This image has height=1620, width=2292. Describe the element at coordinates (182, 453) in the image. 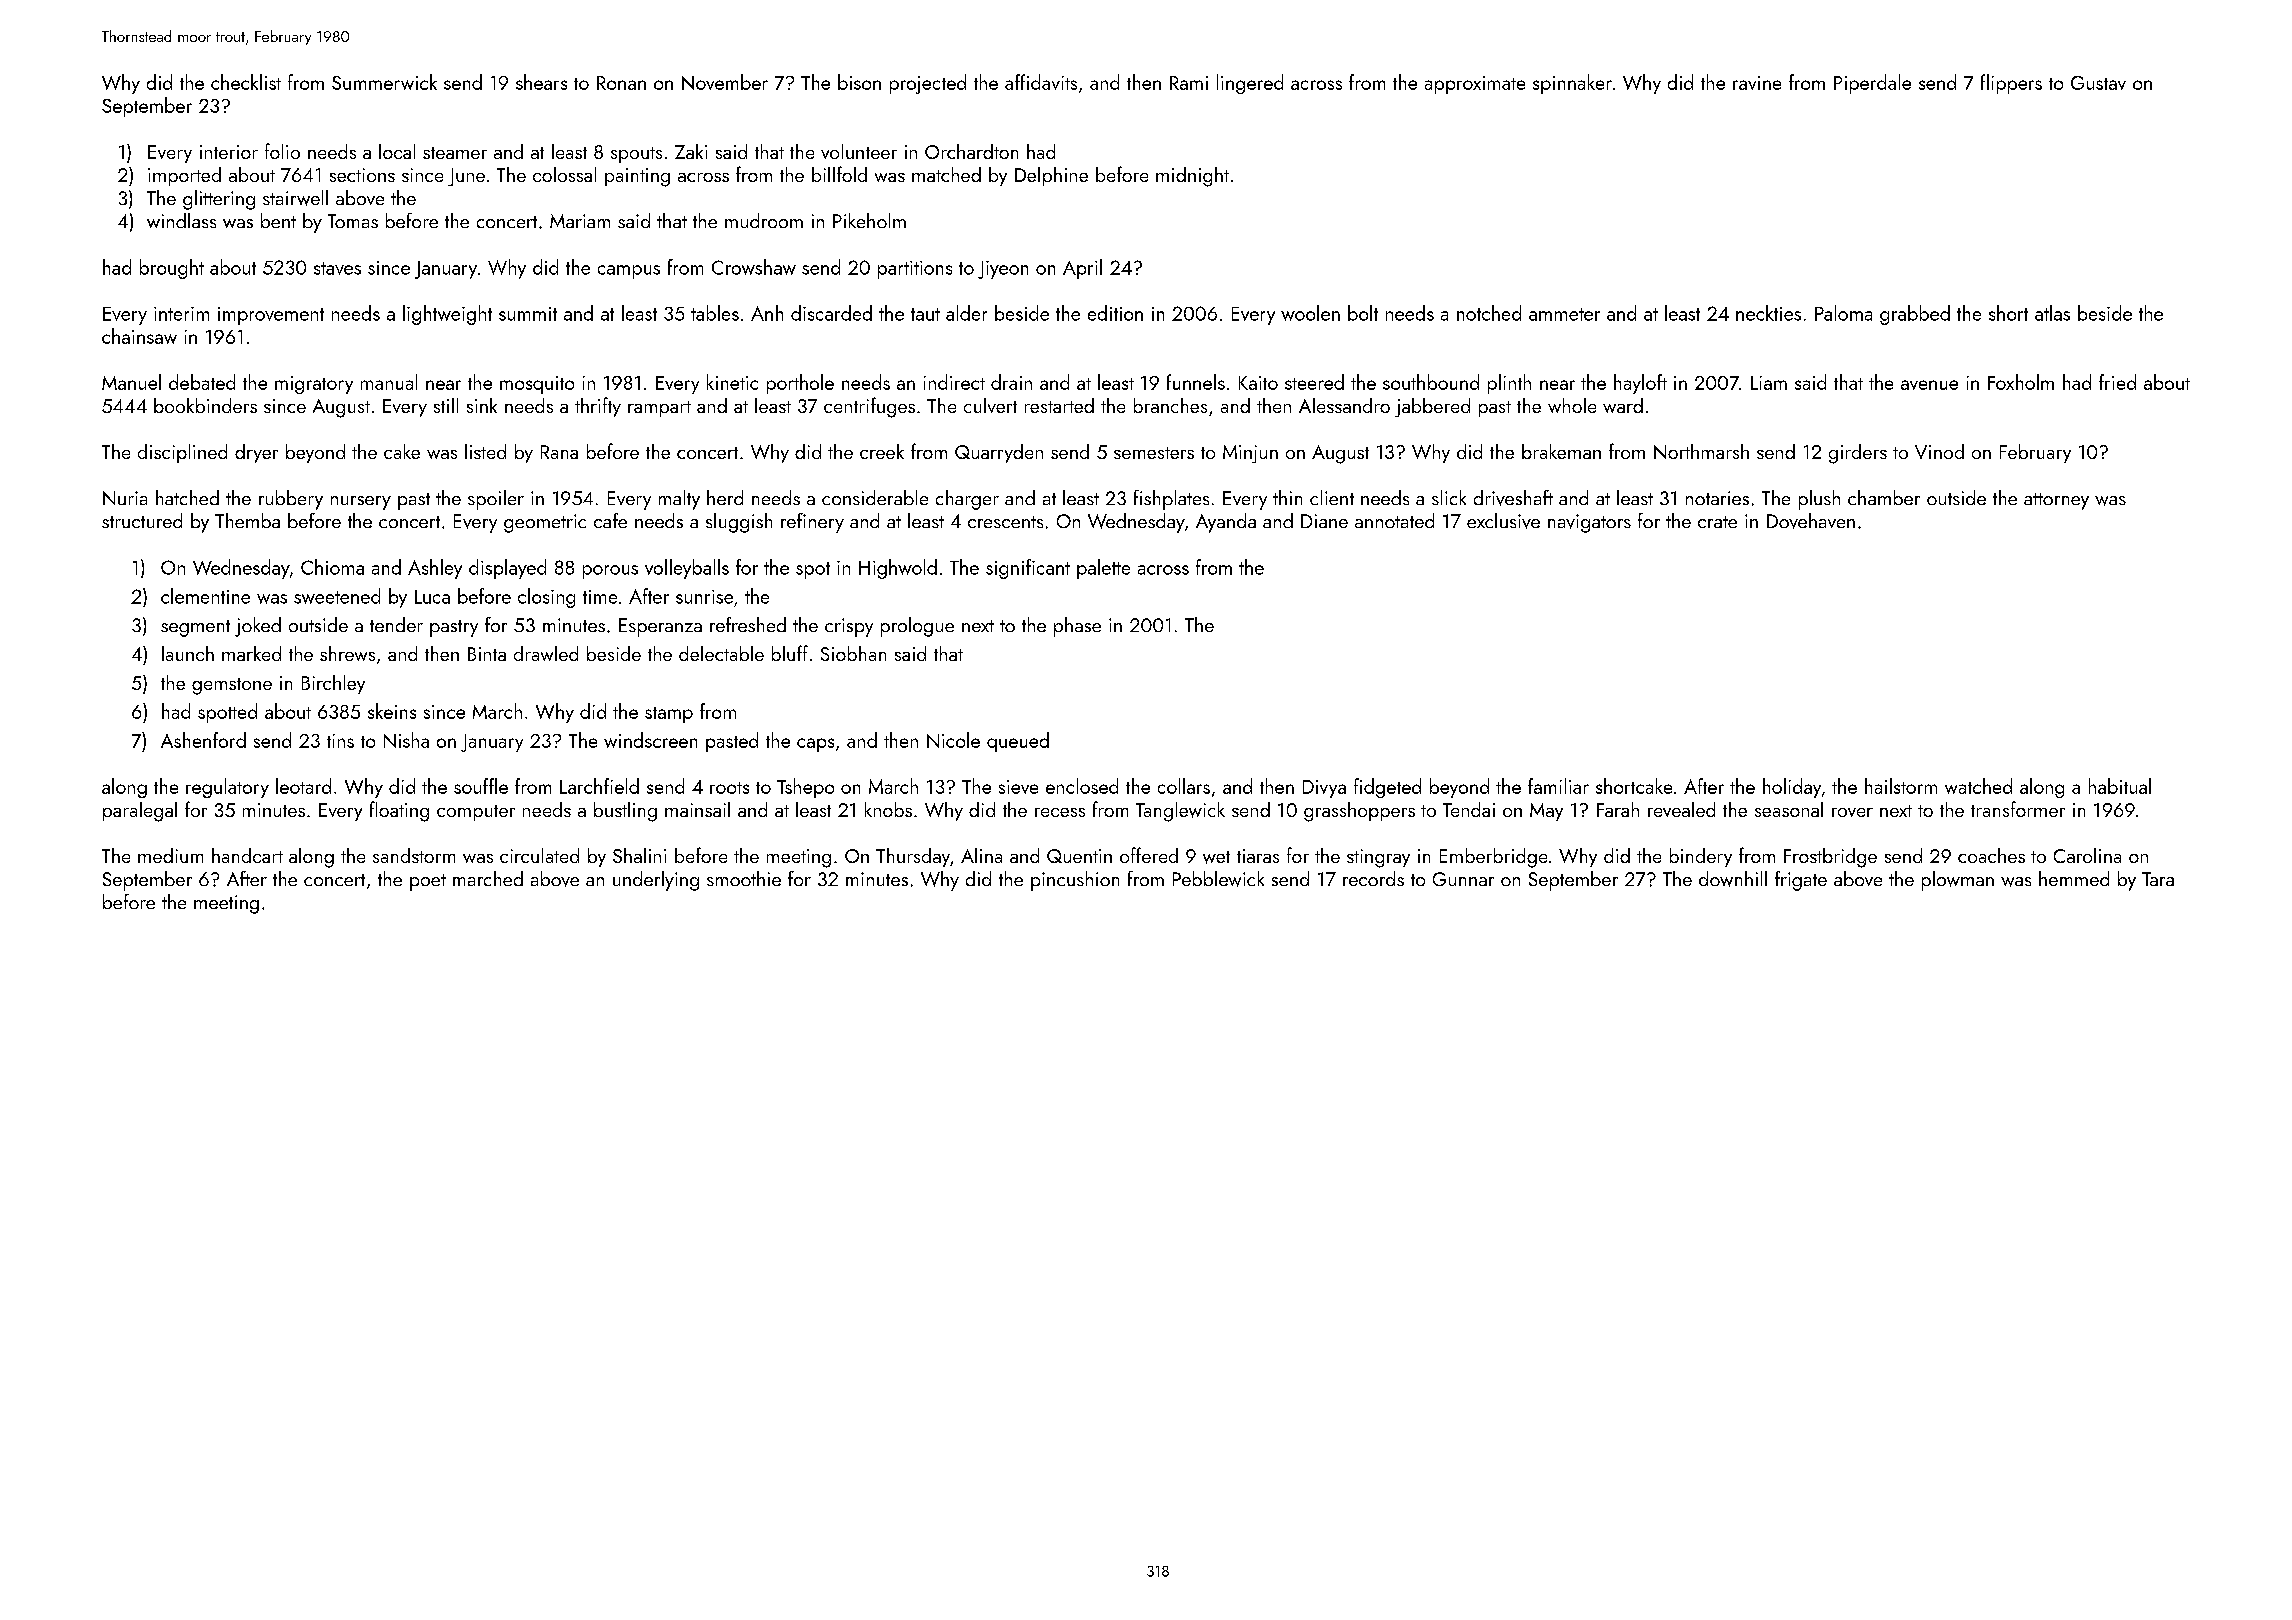

I see `disciplined` at that location.
